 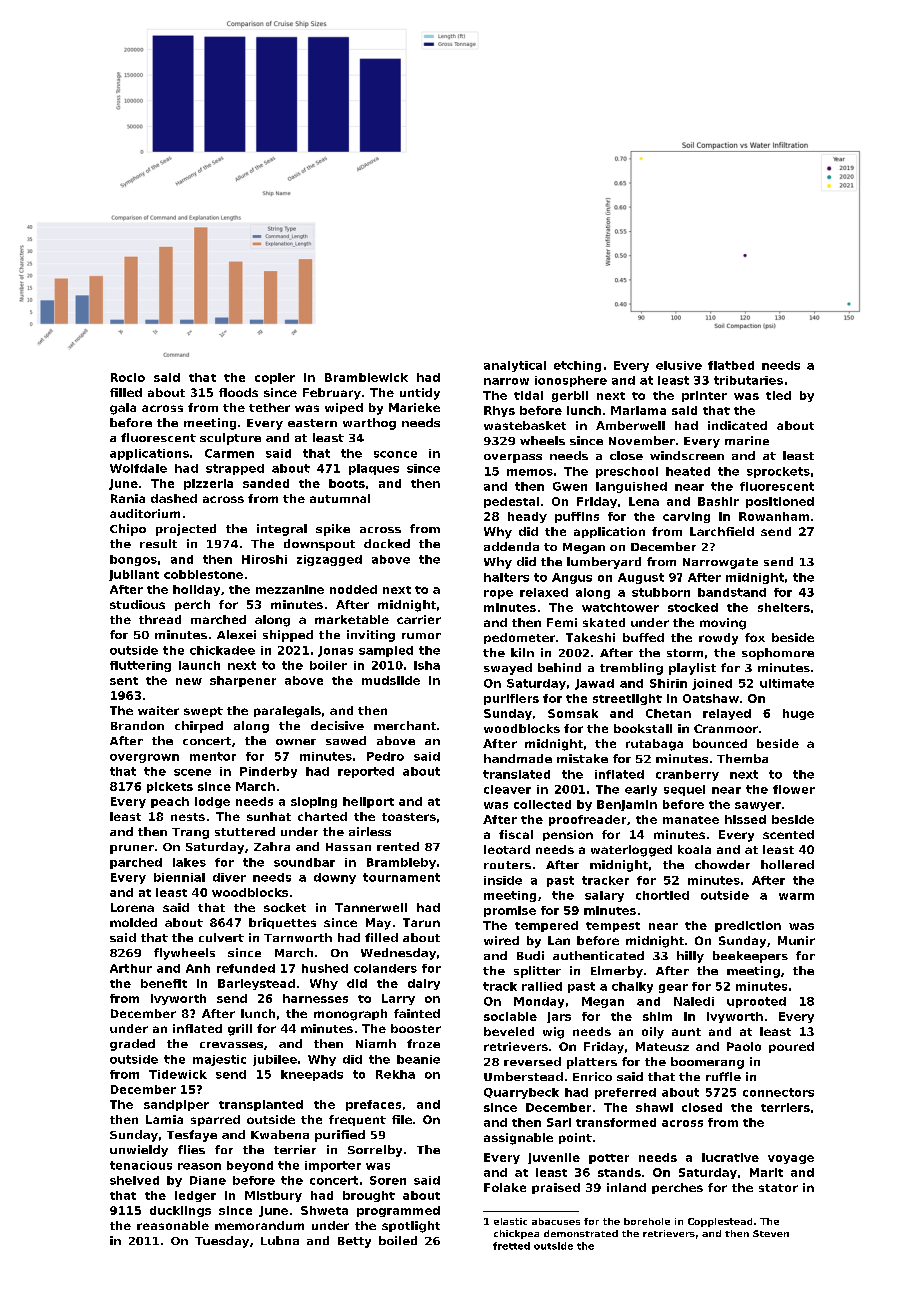 I want to click on monograph, so click(x=350, y=1015).
